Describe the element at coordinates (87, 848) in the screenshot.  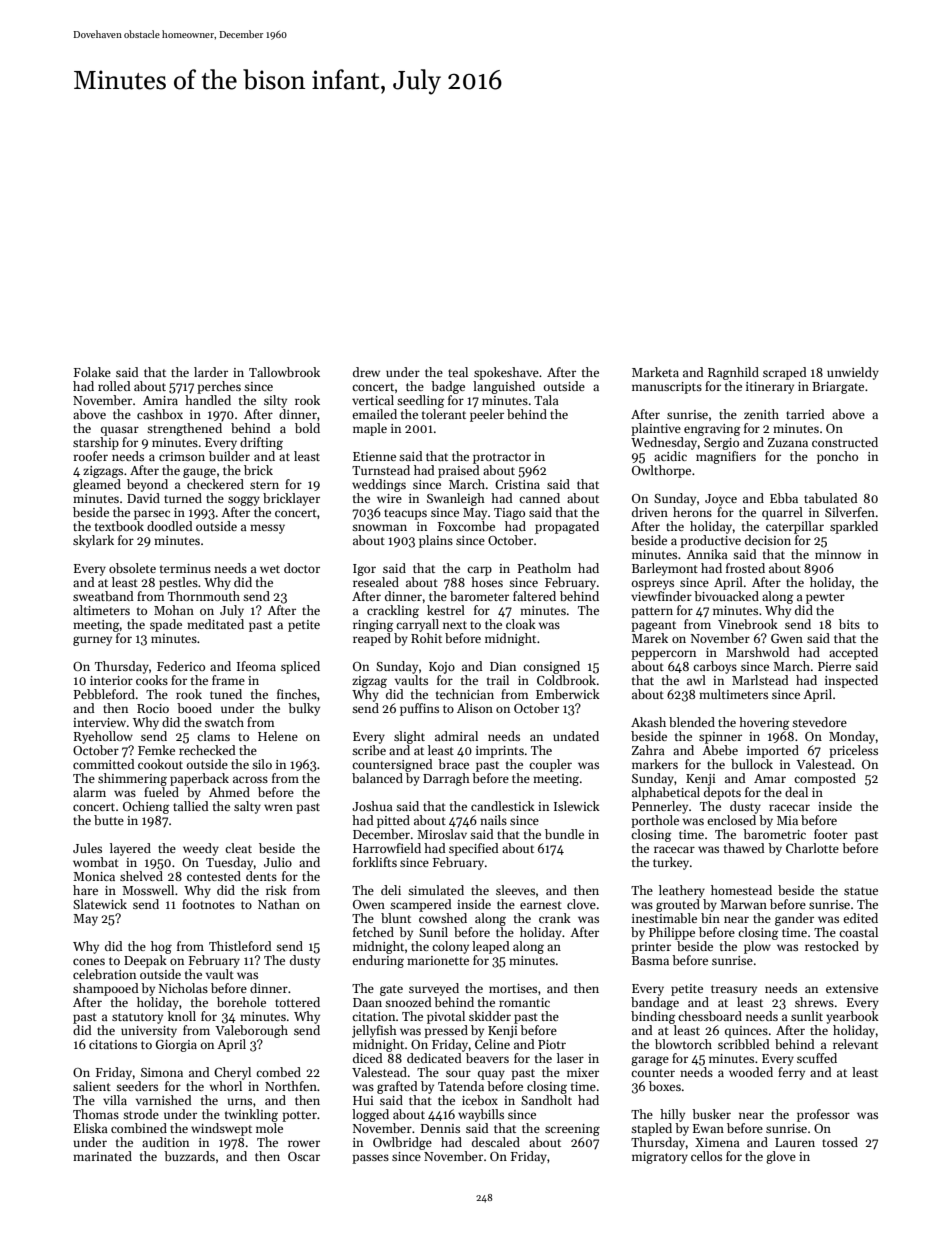
I see `Jules` at that location.
